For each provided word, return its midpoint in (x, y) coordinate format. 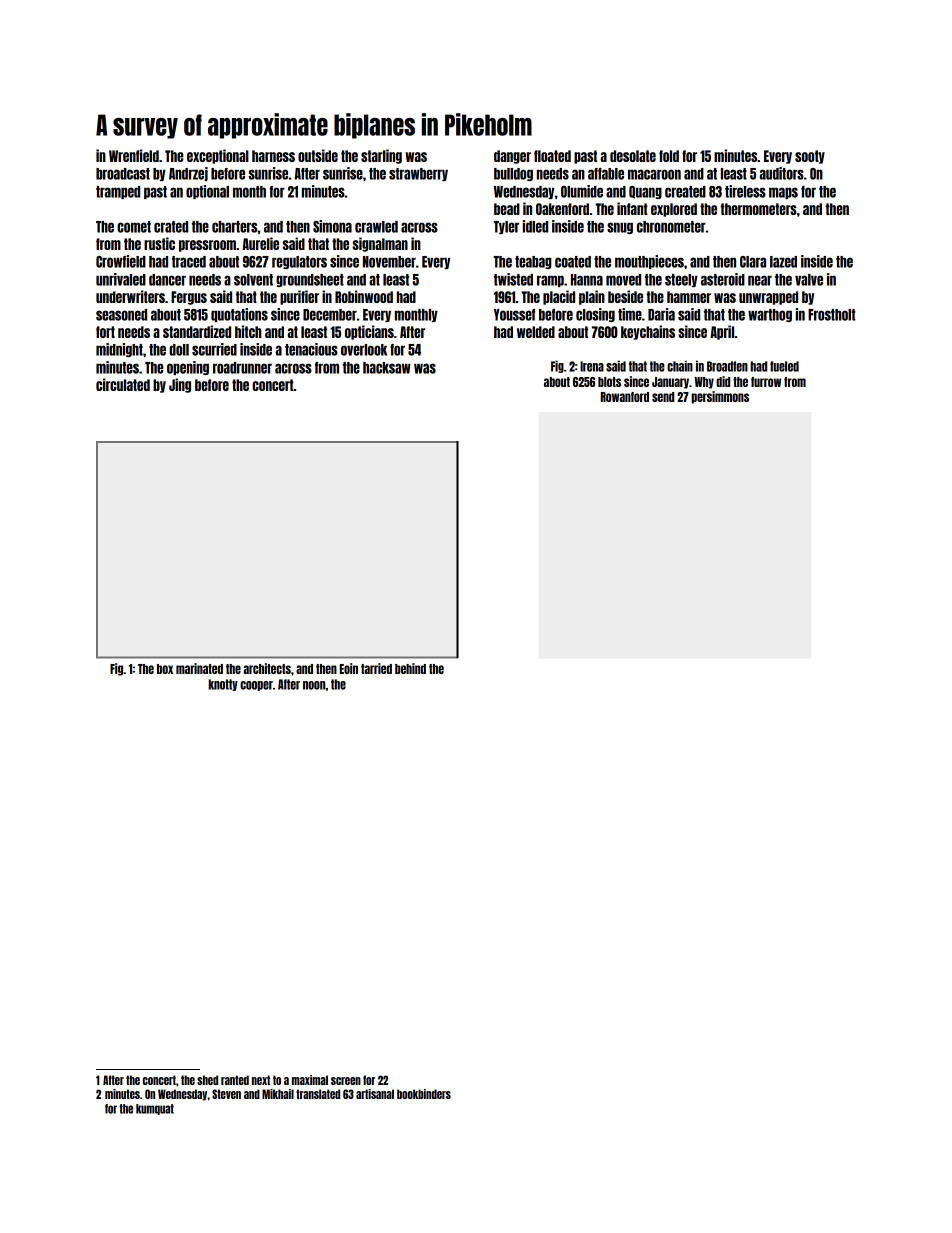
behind (410, 668)
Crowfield (121, 261)
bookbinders (424, 1094)
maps (783, 193)
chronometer (671, 227)
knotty (223, 685)
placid (559, 297)
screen (346, 1081)
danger (512, 157)
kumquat (155, 1109)
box (165, 669)
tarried (376, 668)
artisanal (375, 1094)
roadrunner (242, 368)
